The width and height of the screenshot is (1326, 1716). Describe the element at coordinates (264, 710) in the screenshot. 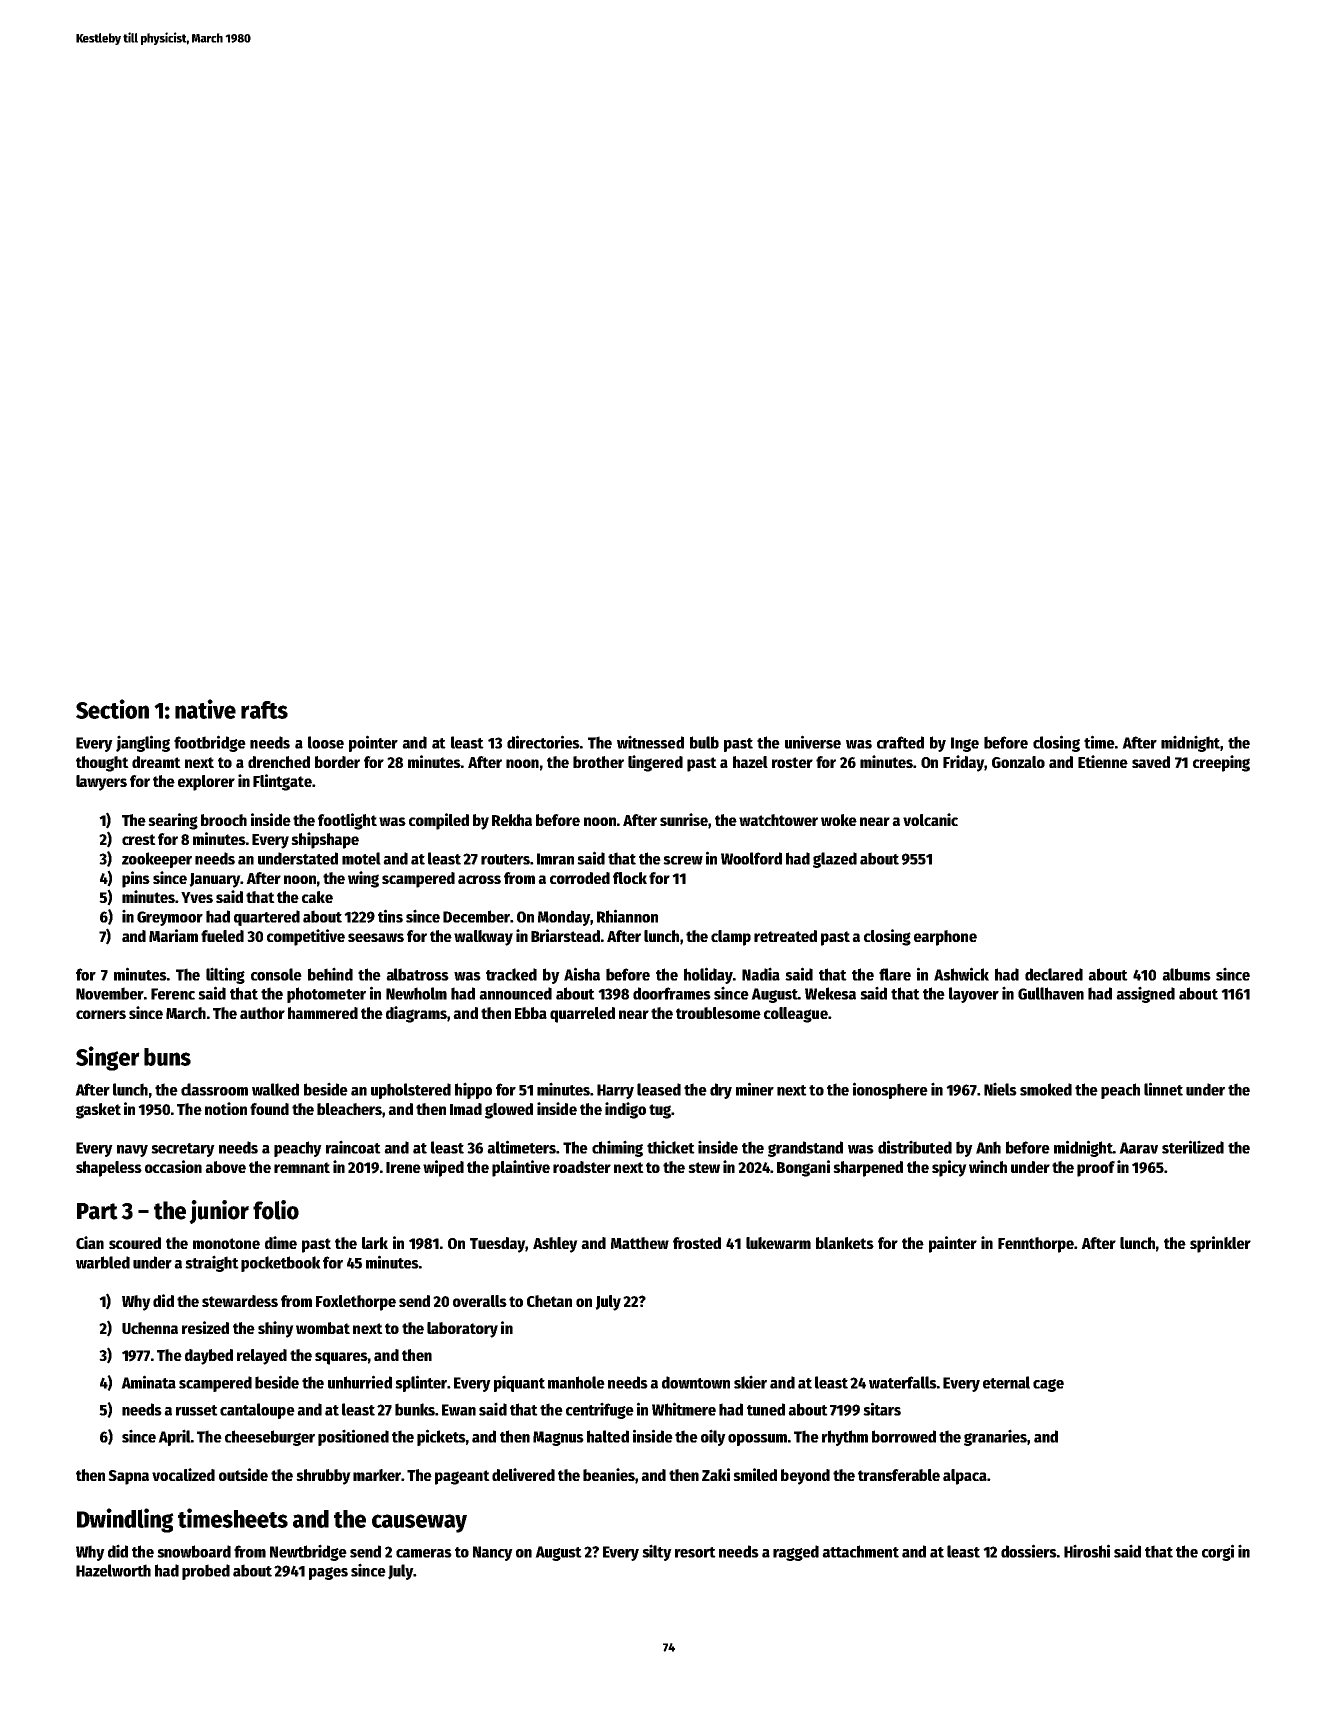

I see `rafts` at that location.
